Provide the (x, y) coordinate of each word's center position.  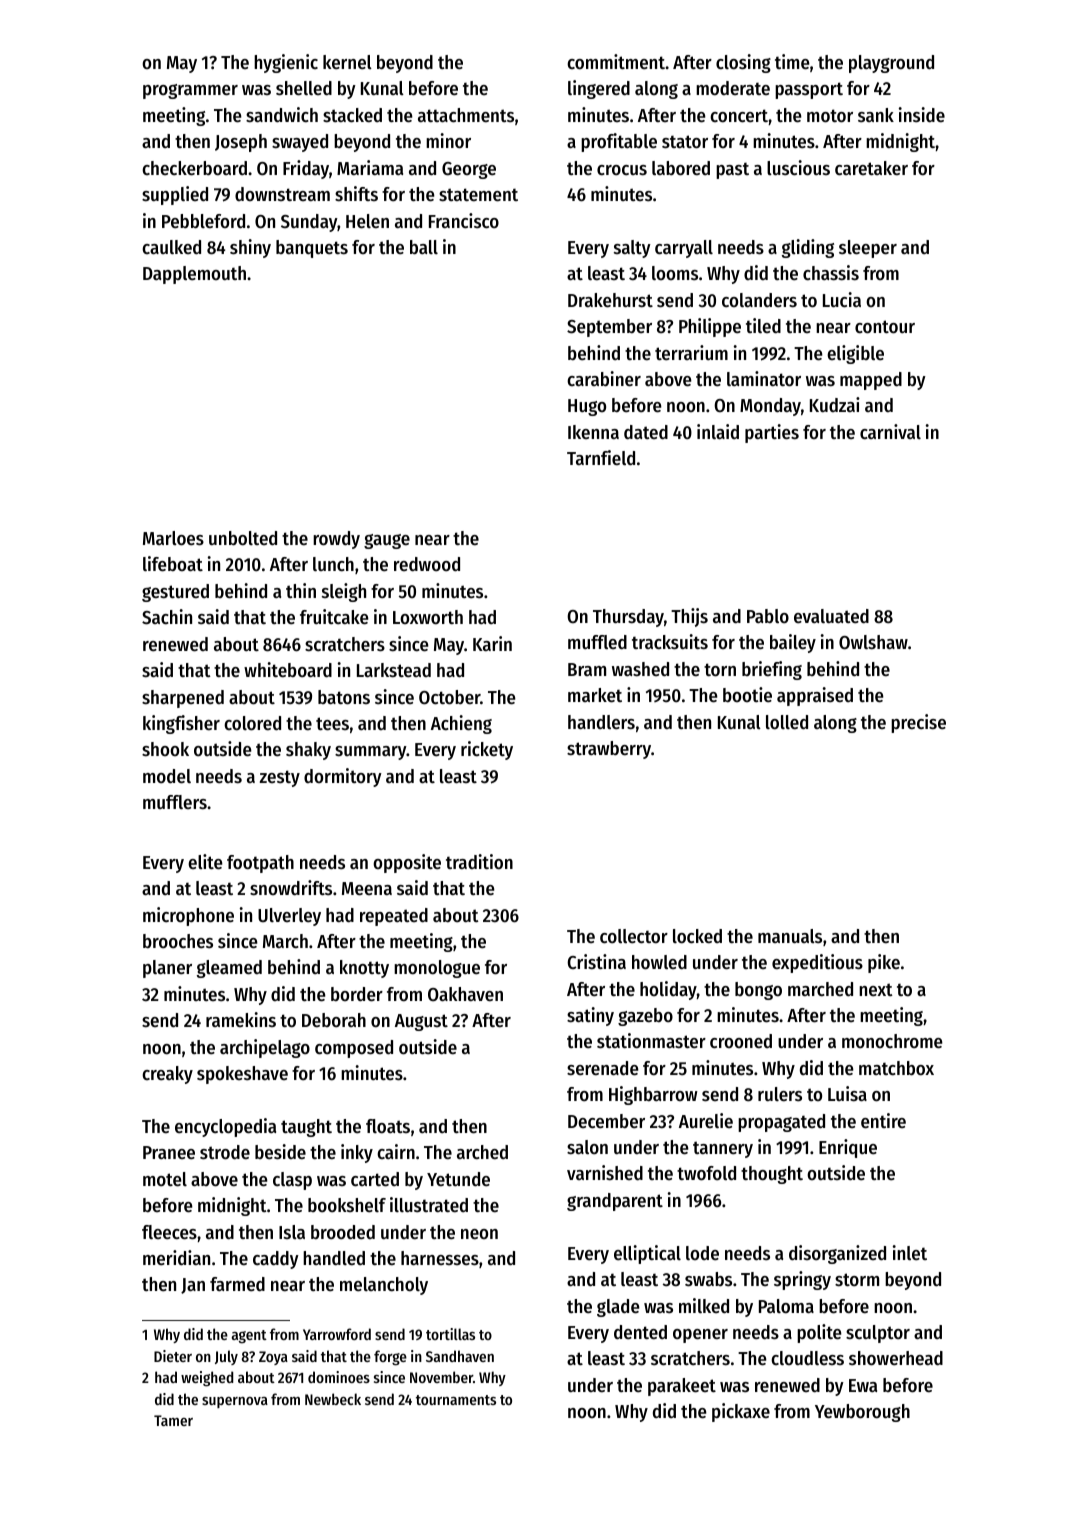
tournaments (456, 1400)
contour (885, 327)
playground (891, 64)
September (609, 328)
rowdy (336, 540)
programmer (190, 91)
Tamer (173, 1420)
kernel (347, 62)
